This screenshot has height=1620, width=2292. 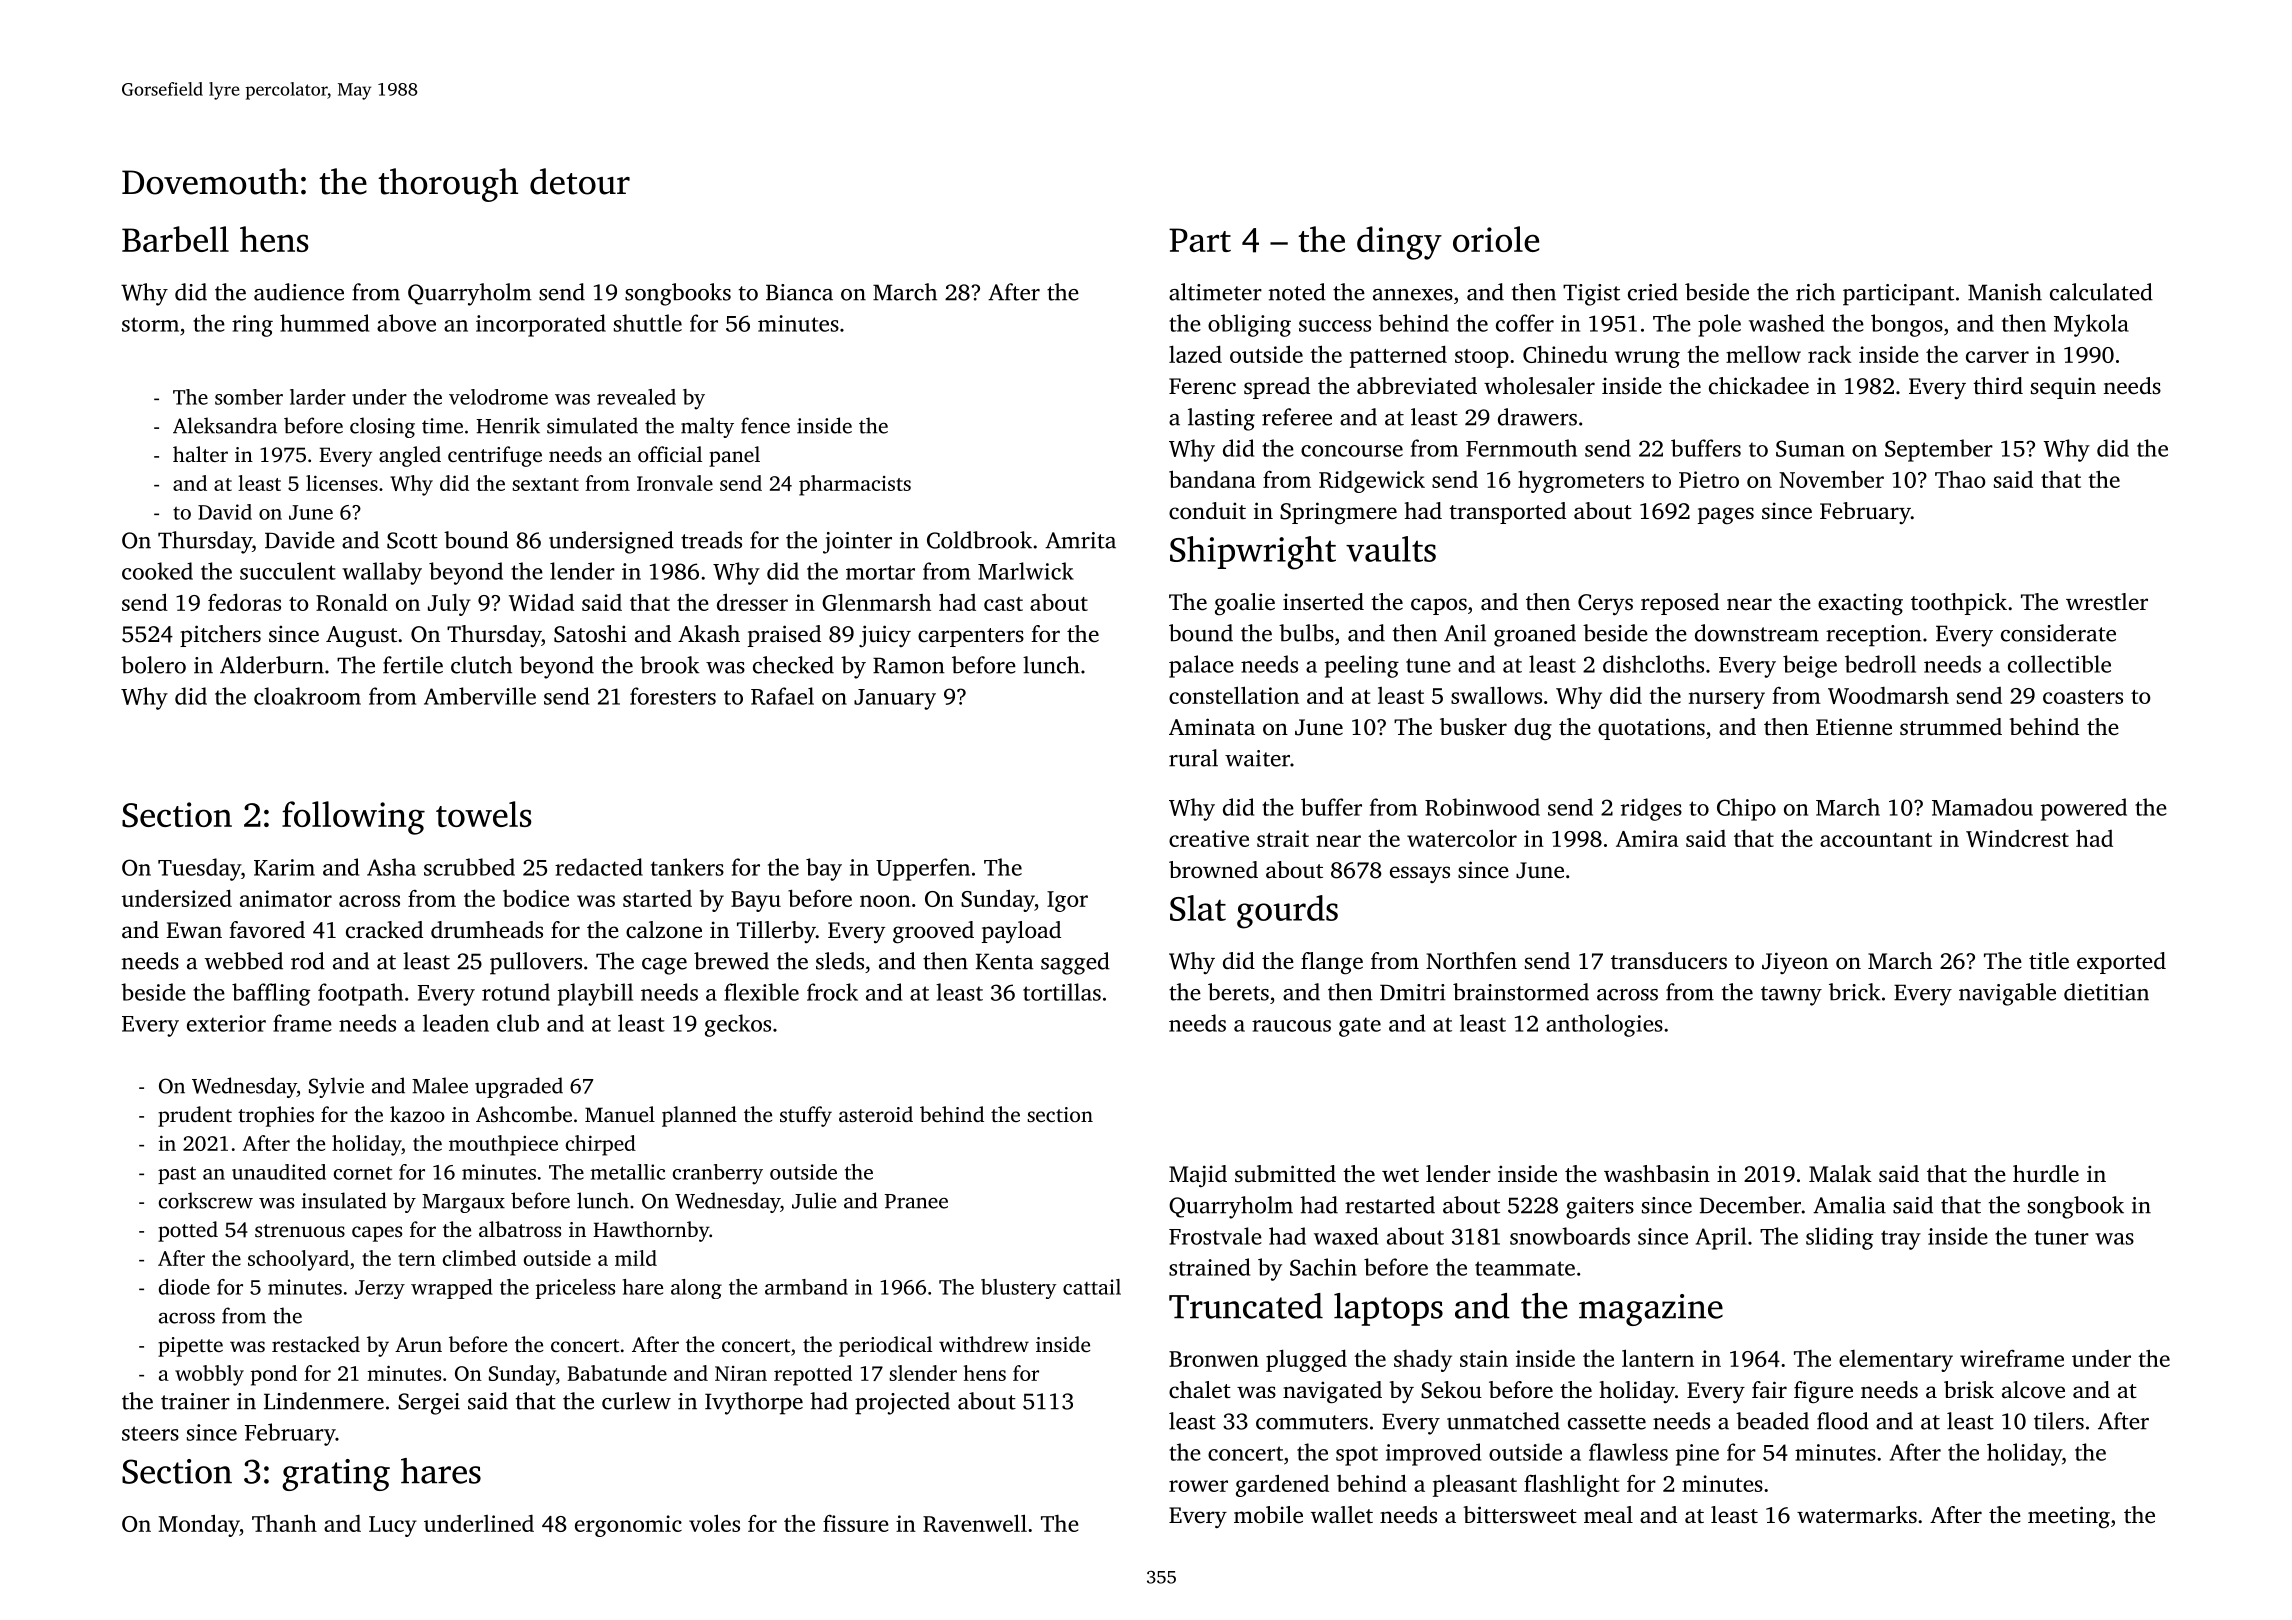 I want to click on asteroid, so click(x=876, y=1114).
